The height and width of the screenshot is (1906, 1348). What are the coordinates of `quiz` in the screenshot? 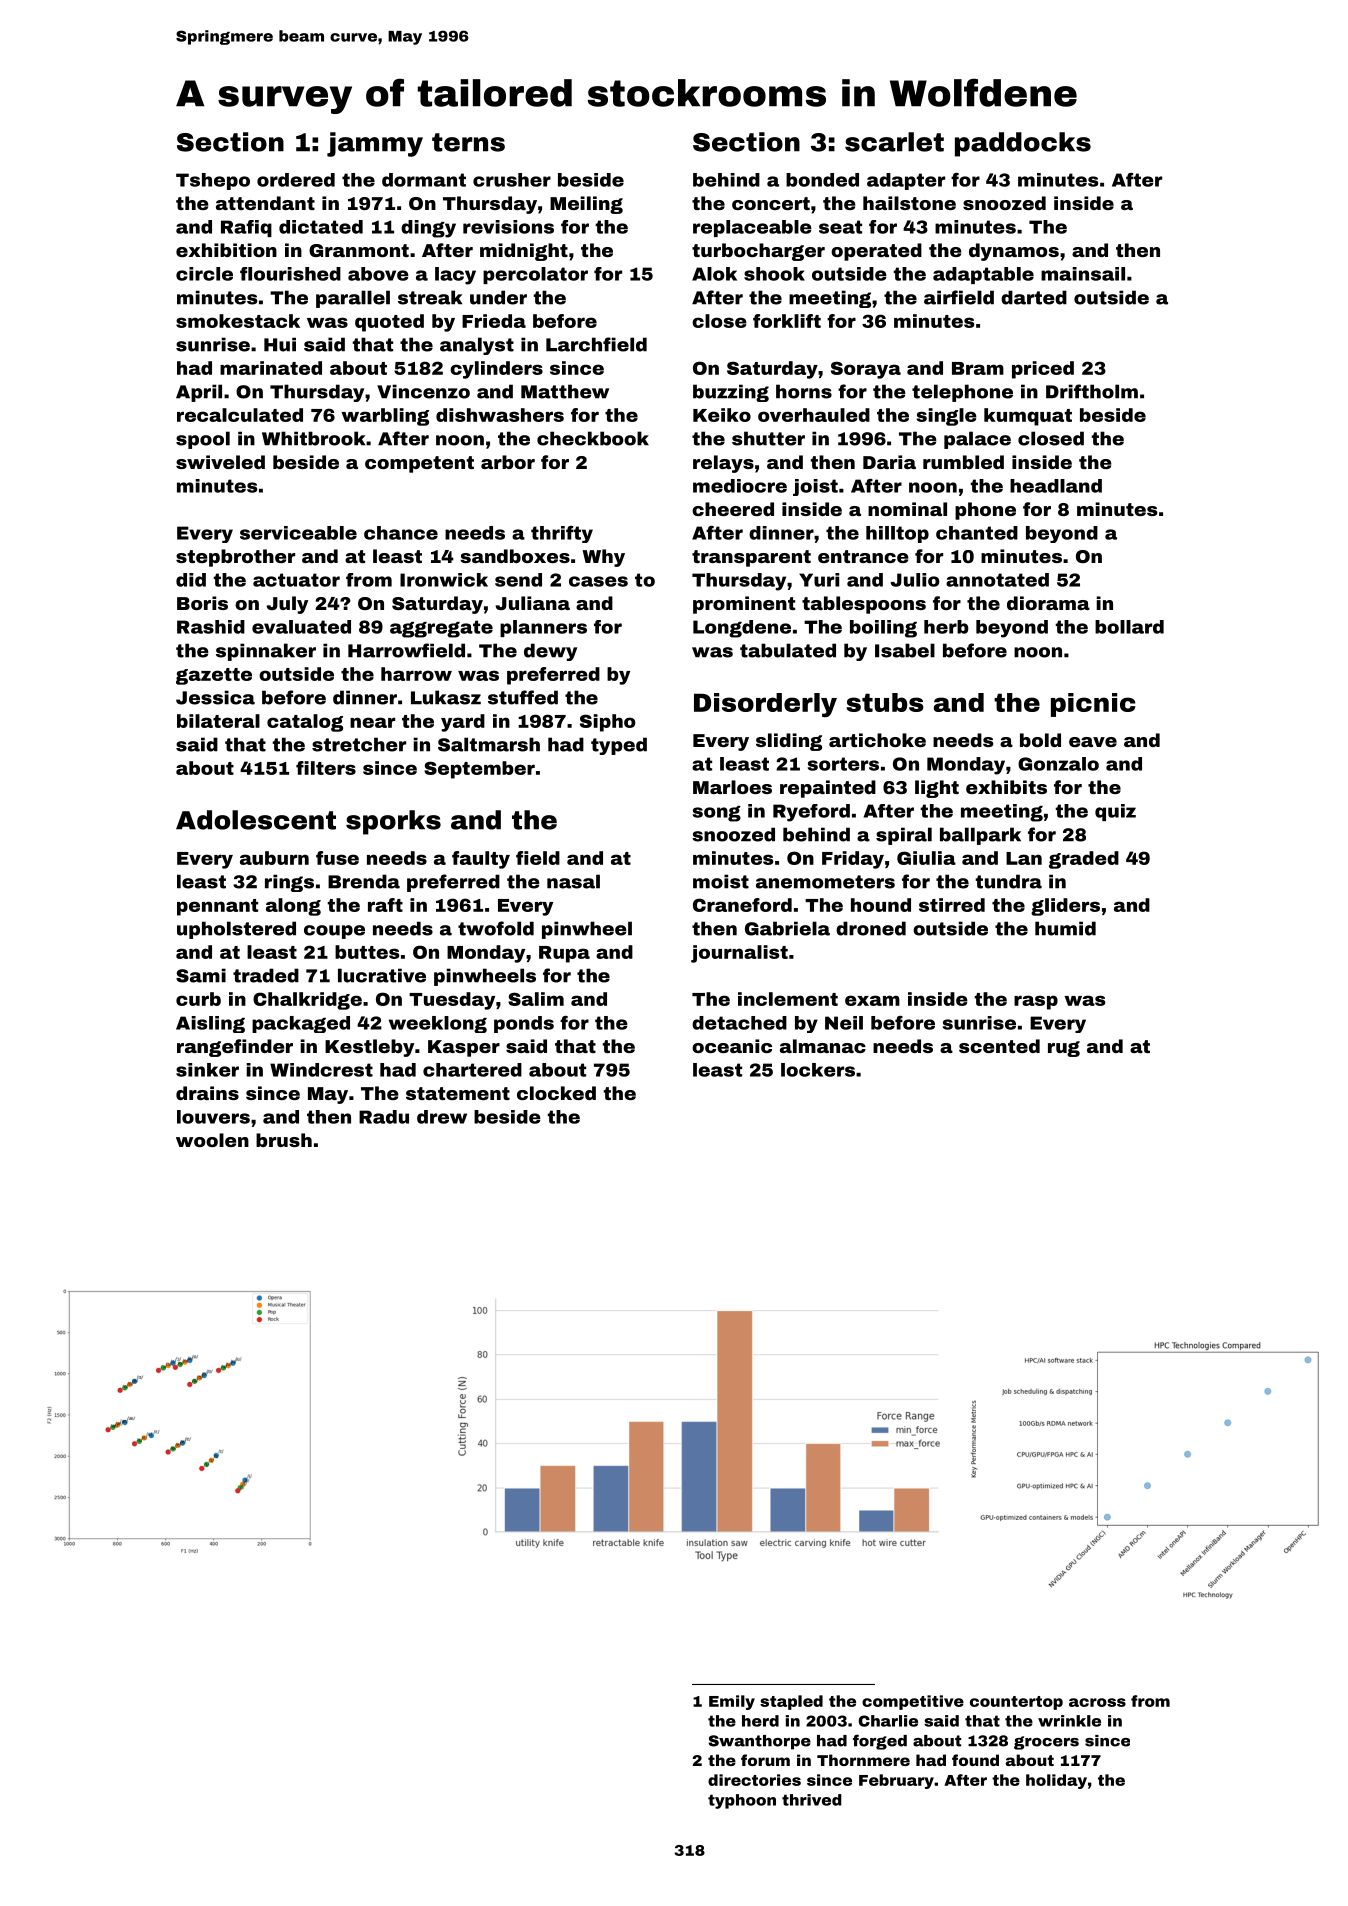 It's located at (1115, 812).
